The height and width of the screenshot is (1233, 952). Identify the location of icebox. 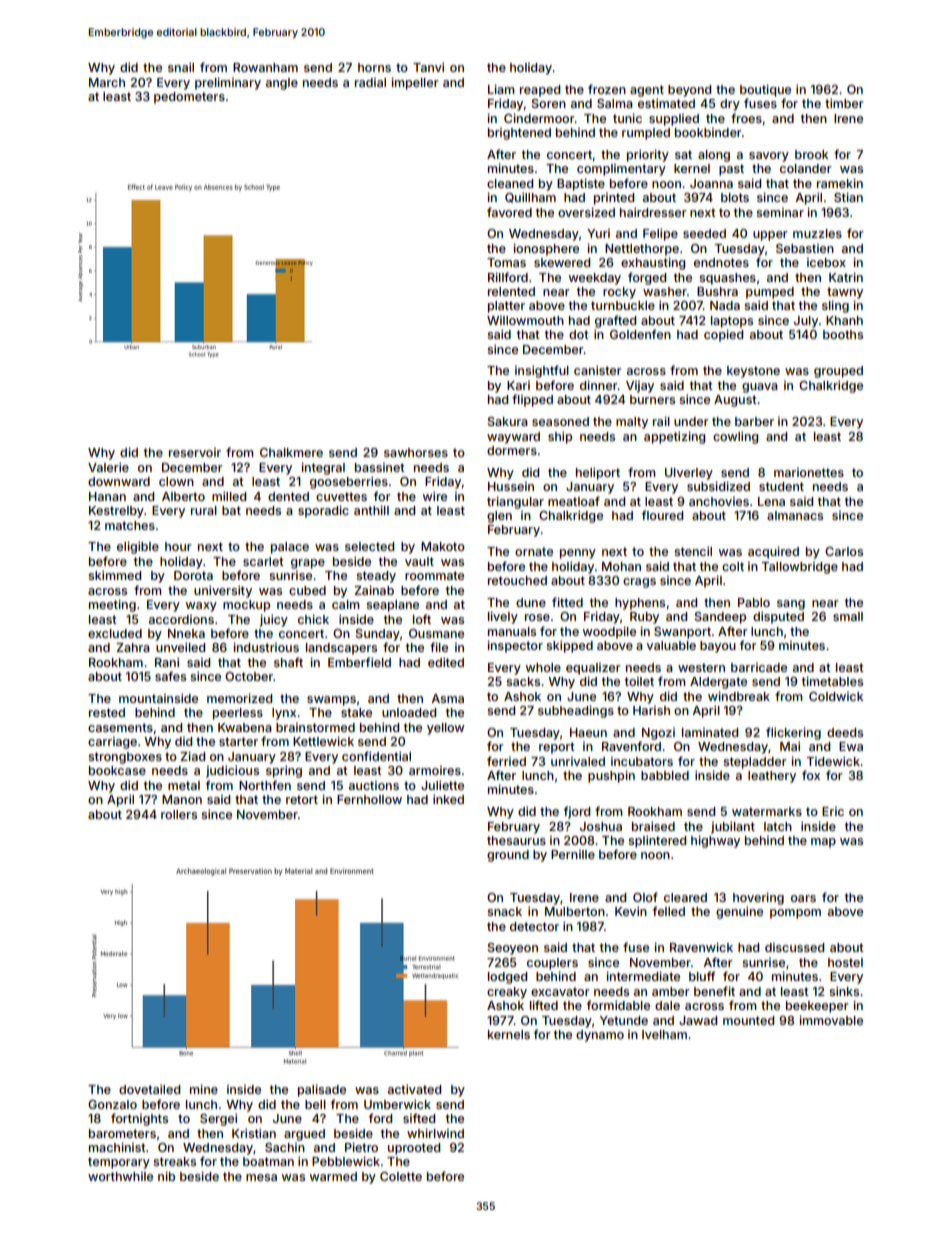
(826, 262).
